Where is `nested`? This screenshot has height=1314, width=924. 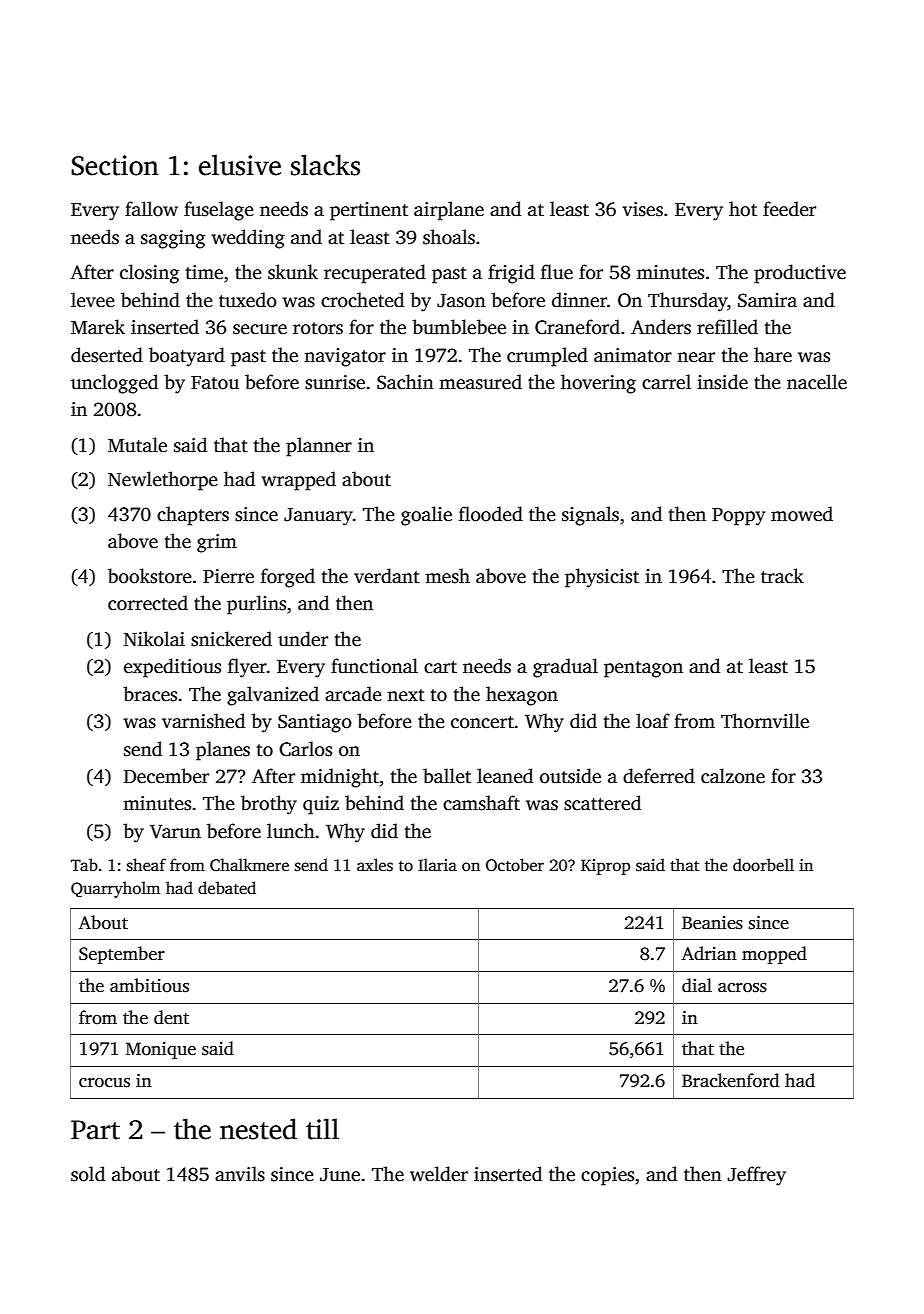 nested is located at coordinates (258, 1129).
